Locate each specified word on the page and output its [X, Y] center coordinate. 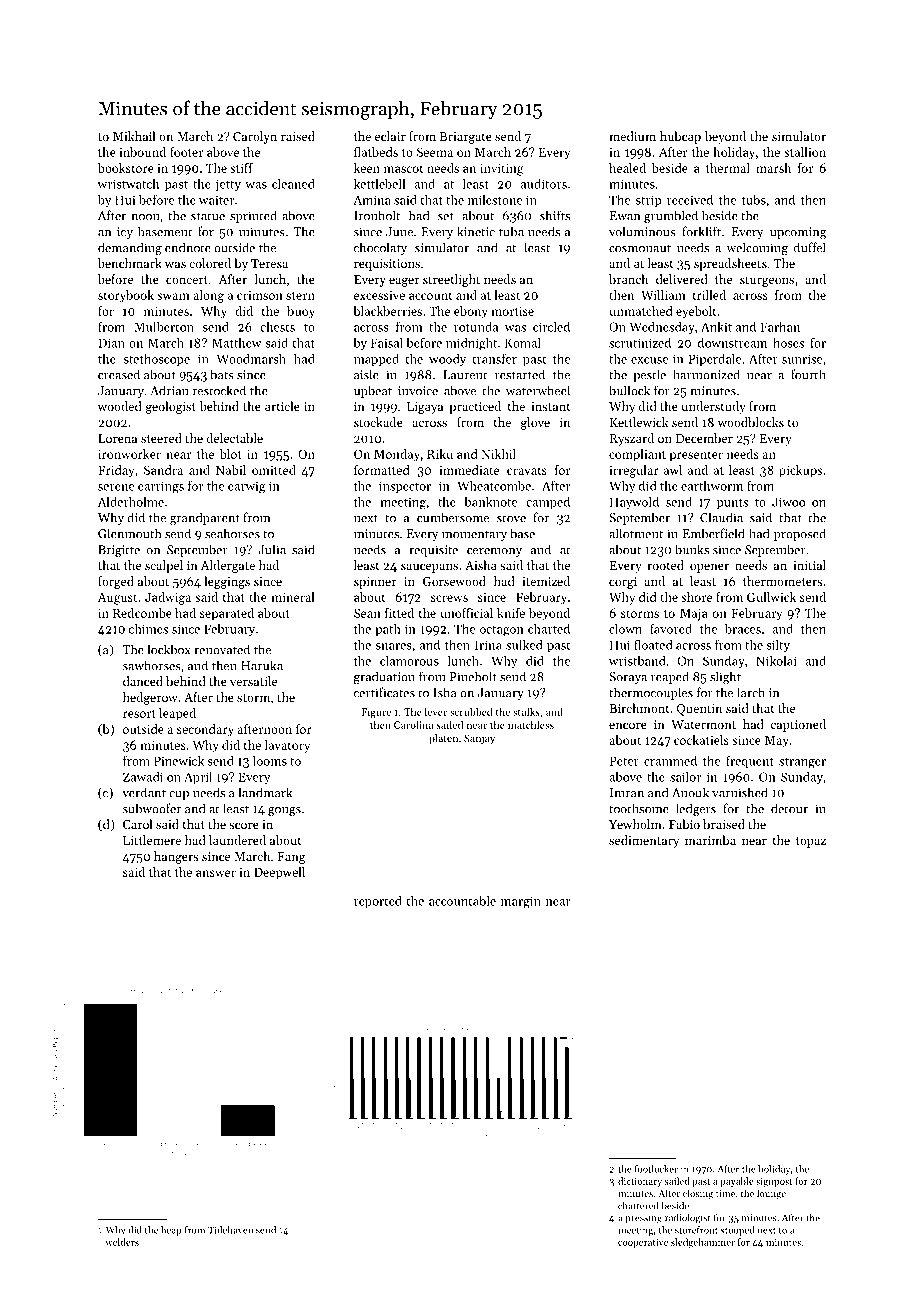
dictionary [640, 1182]
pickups [800, 471]
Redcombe [142, 613]
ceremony [494, 552]
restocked [219, 390]
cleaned [293, 184]
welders [122, 1242]
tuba [511, 231]
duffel [809, 247]
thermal [728, 168]
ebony [471, 312]
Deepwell [279, 873]
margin [521, 902]
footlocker [656, 1169]
